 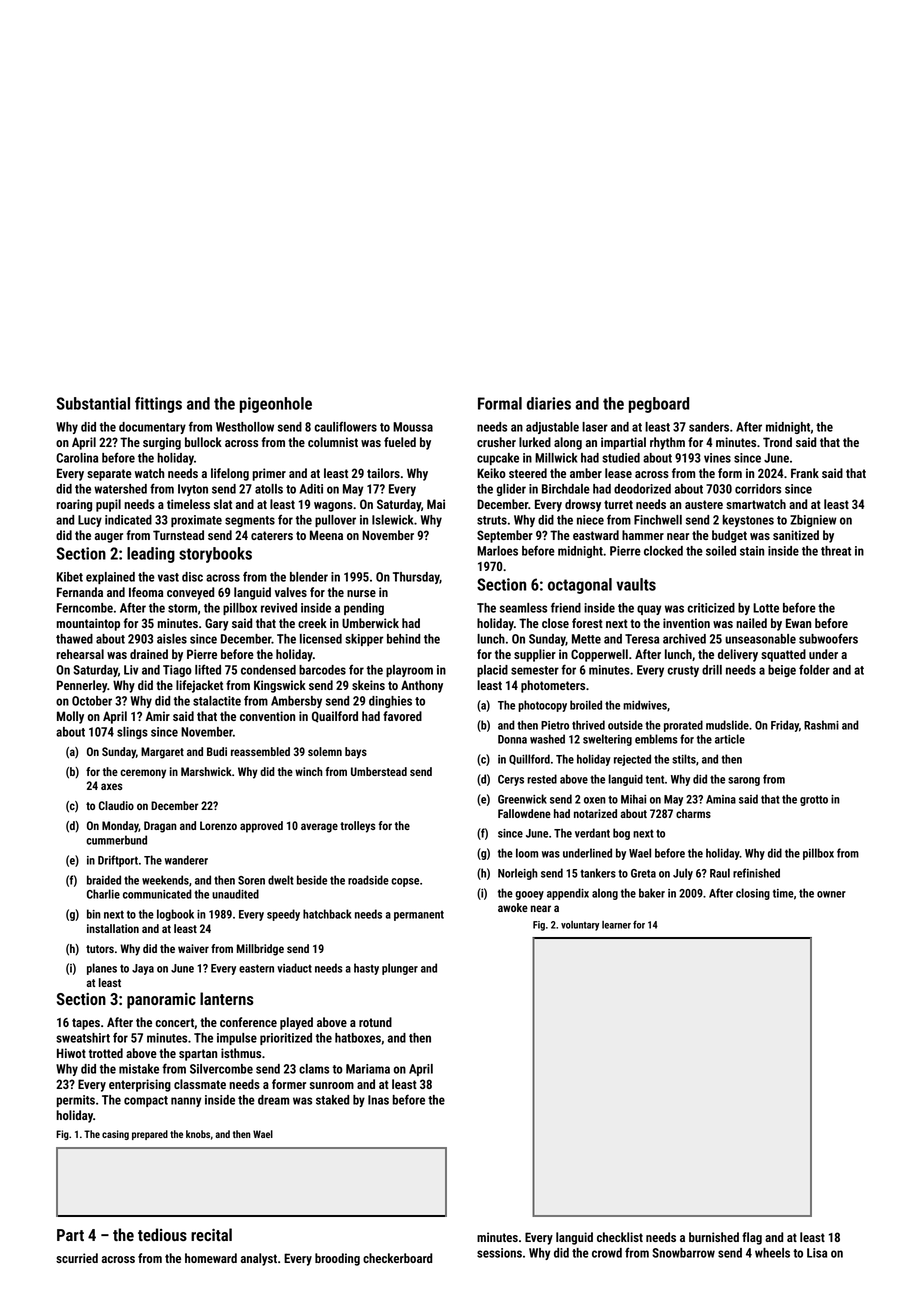 What do you see at coordinates (193, 948) in the screenshot?
I see `waiver` at bounding box center [193, 948].
